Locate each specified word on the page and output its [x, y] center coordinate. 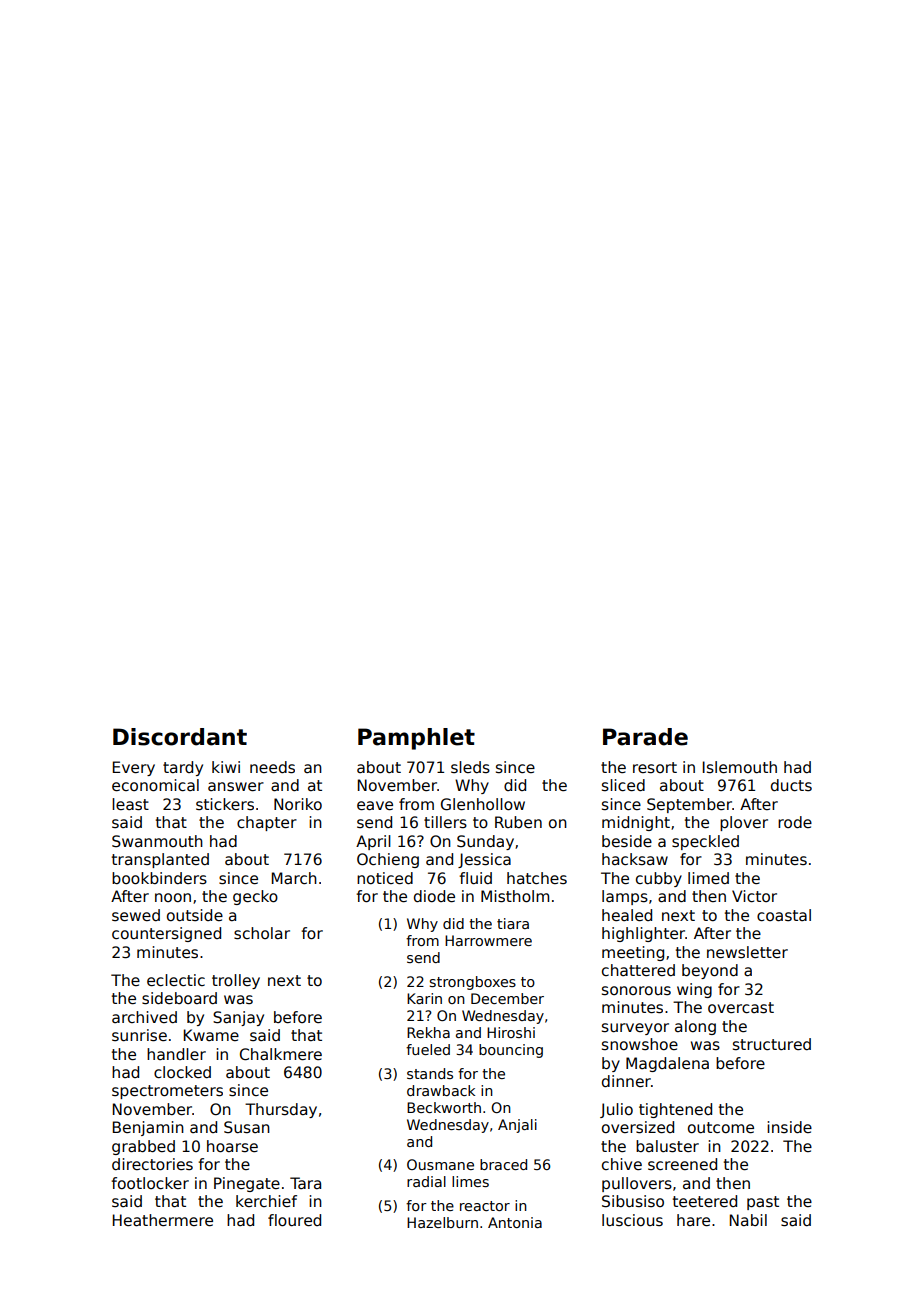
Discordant [180, 737]
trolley [236, 981]
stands [430, 1073]
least [130, 804]
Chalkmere [281, 1054]
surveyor [635, 1029]
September [689, 805]
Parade [645, 737]
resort [655, 767]
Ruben [518, 822]
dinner [626, 1081]
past [763, 1203]
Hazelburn [442, 1222]
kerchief [266, 1201]
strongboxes [473, 983]
